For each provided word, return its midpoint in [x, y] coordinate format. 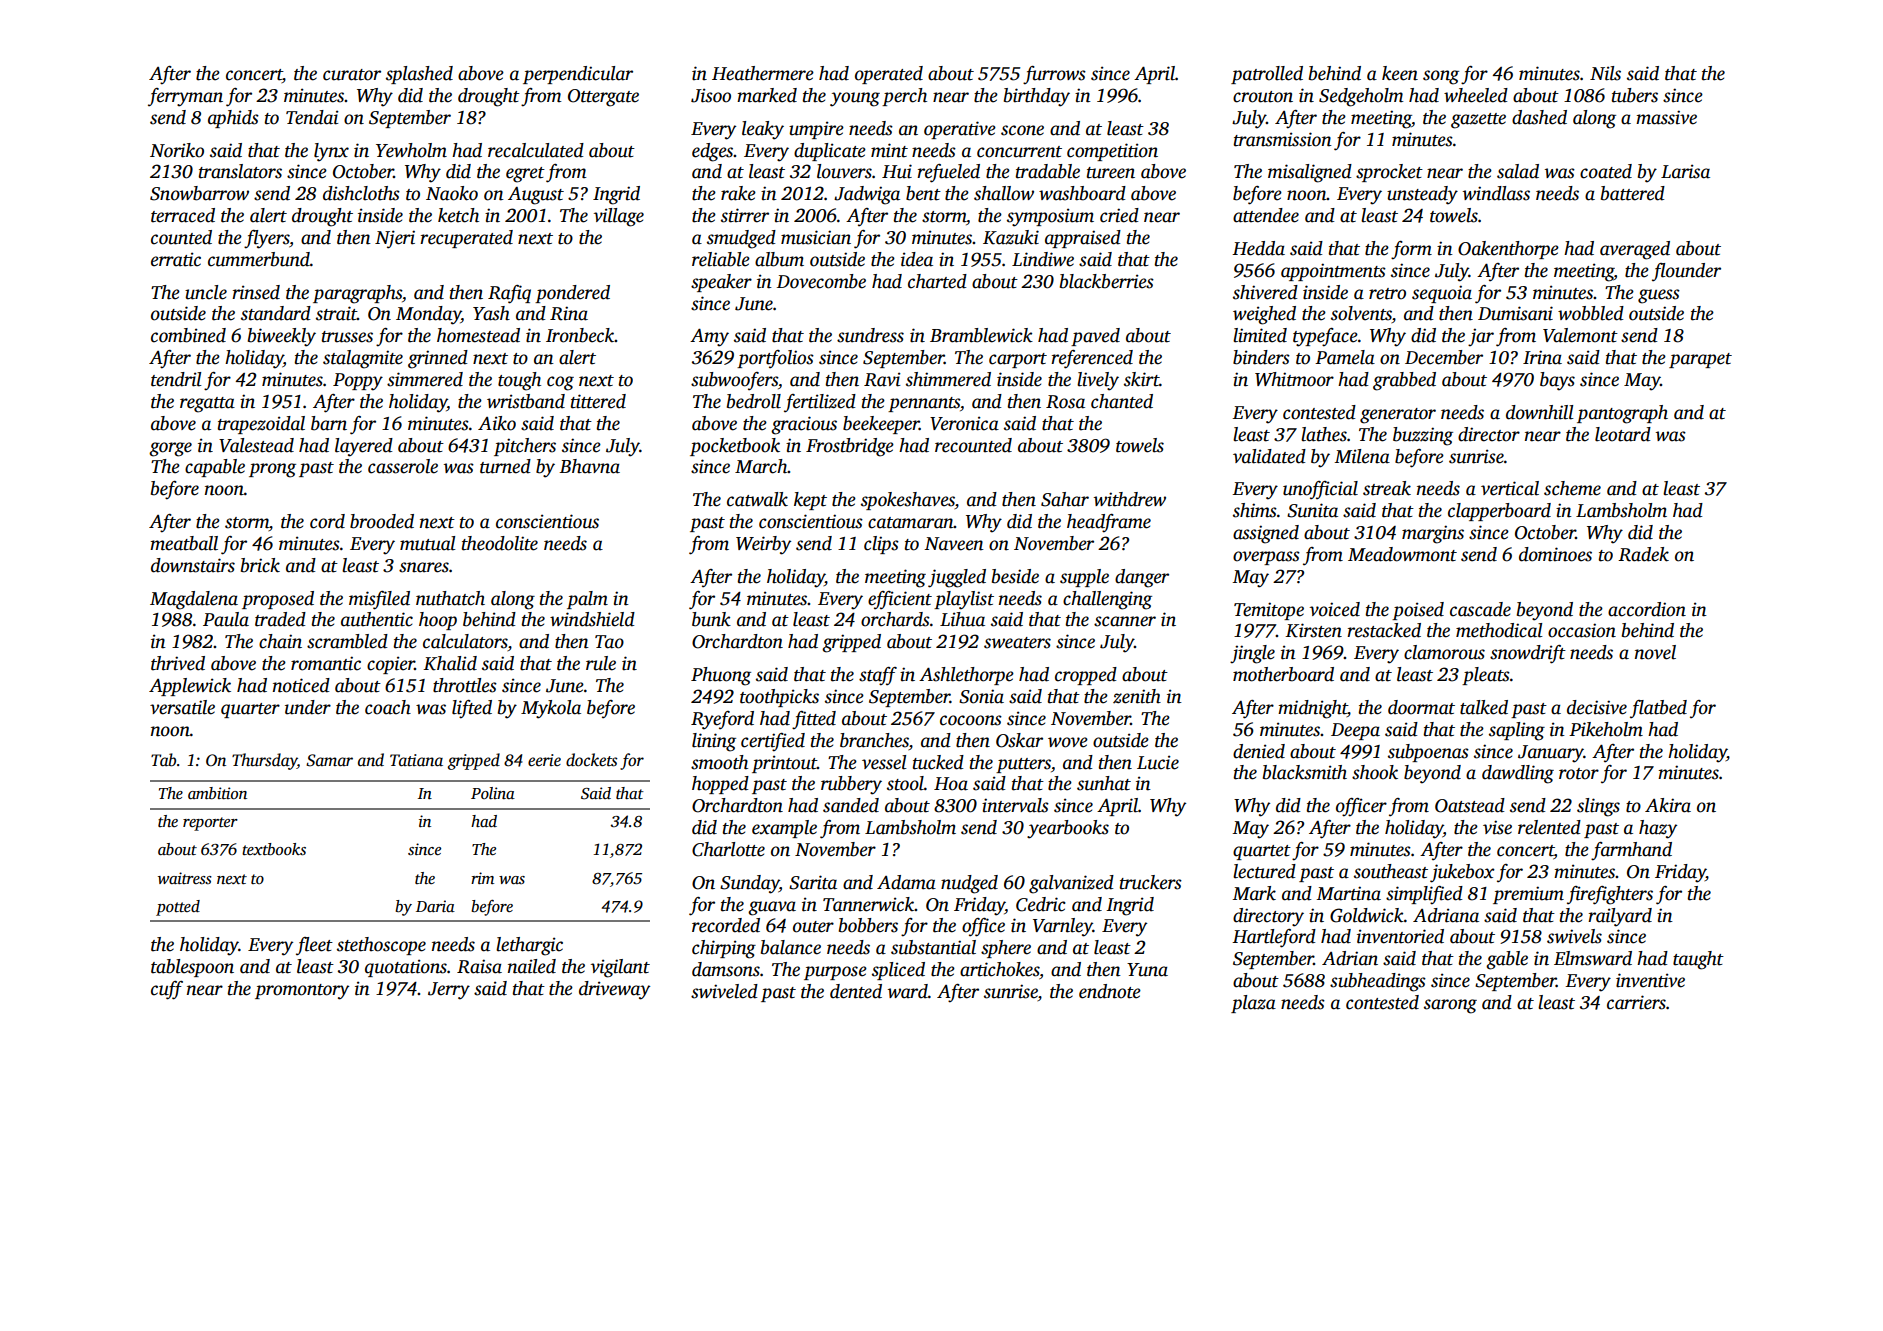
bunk [711, 619]
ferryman [185, 97]
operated [889, 75]
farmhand [1631, 851]
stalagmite [363, 359]
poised [1418, 611]
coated [1606, 171]
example [784, 829]
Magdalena [194, 600]
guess [1659, 296]
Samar [329, 760]
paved [1095, 337]
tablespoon [192, 968]
